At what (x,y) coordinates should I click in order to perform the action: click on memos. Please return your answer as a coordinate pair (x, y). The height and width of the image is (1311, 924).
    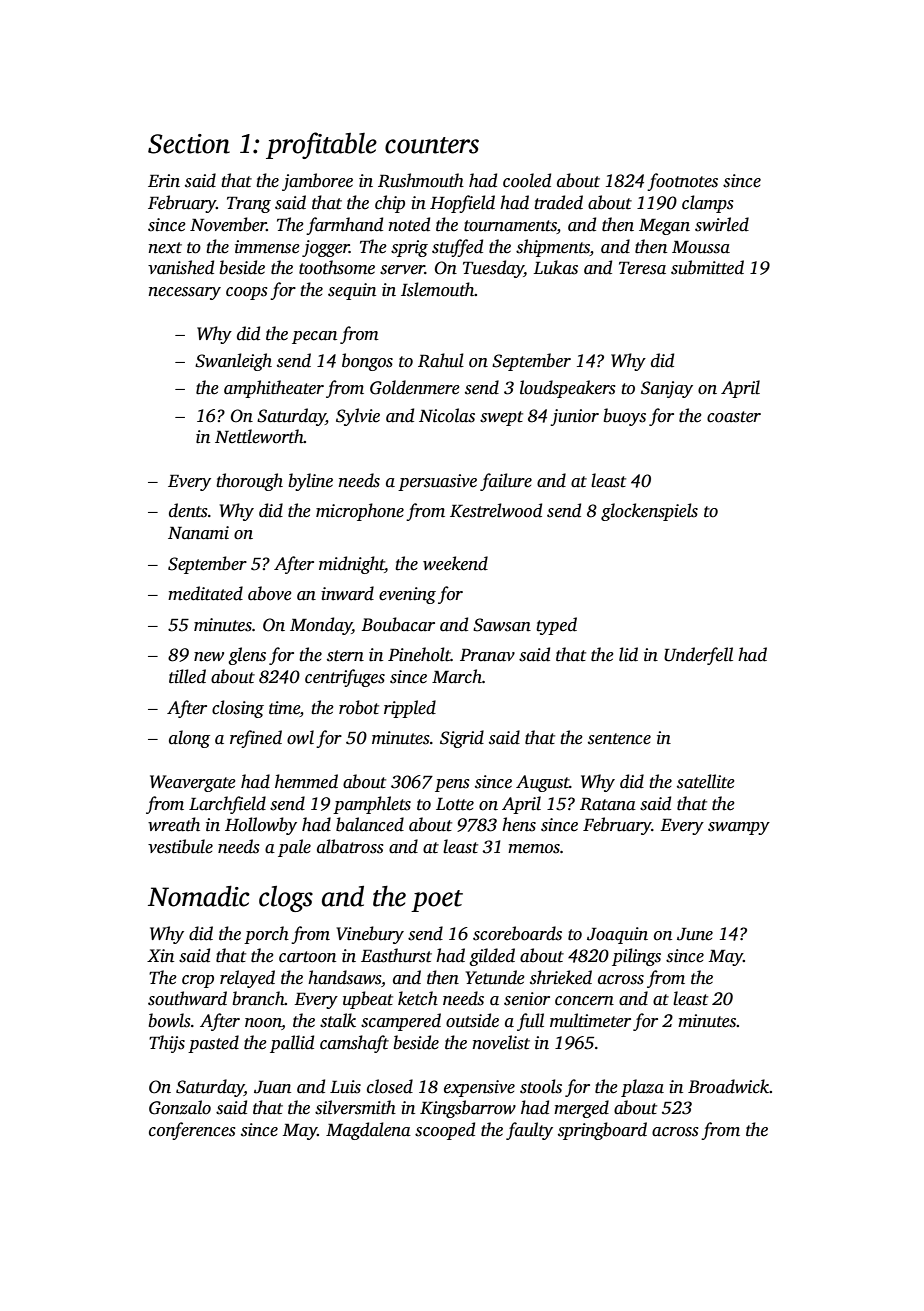
    Looking at the image, I should click on (534, 849).
